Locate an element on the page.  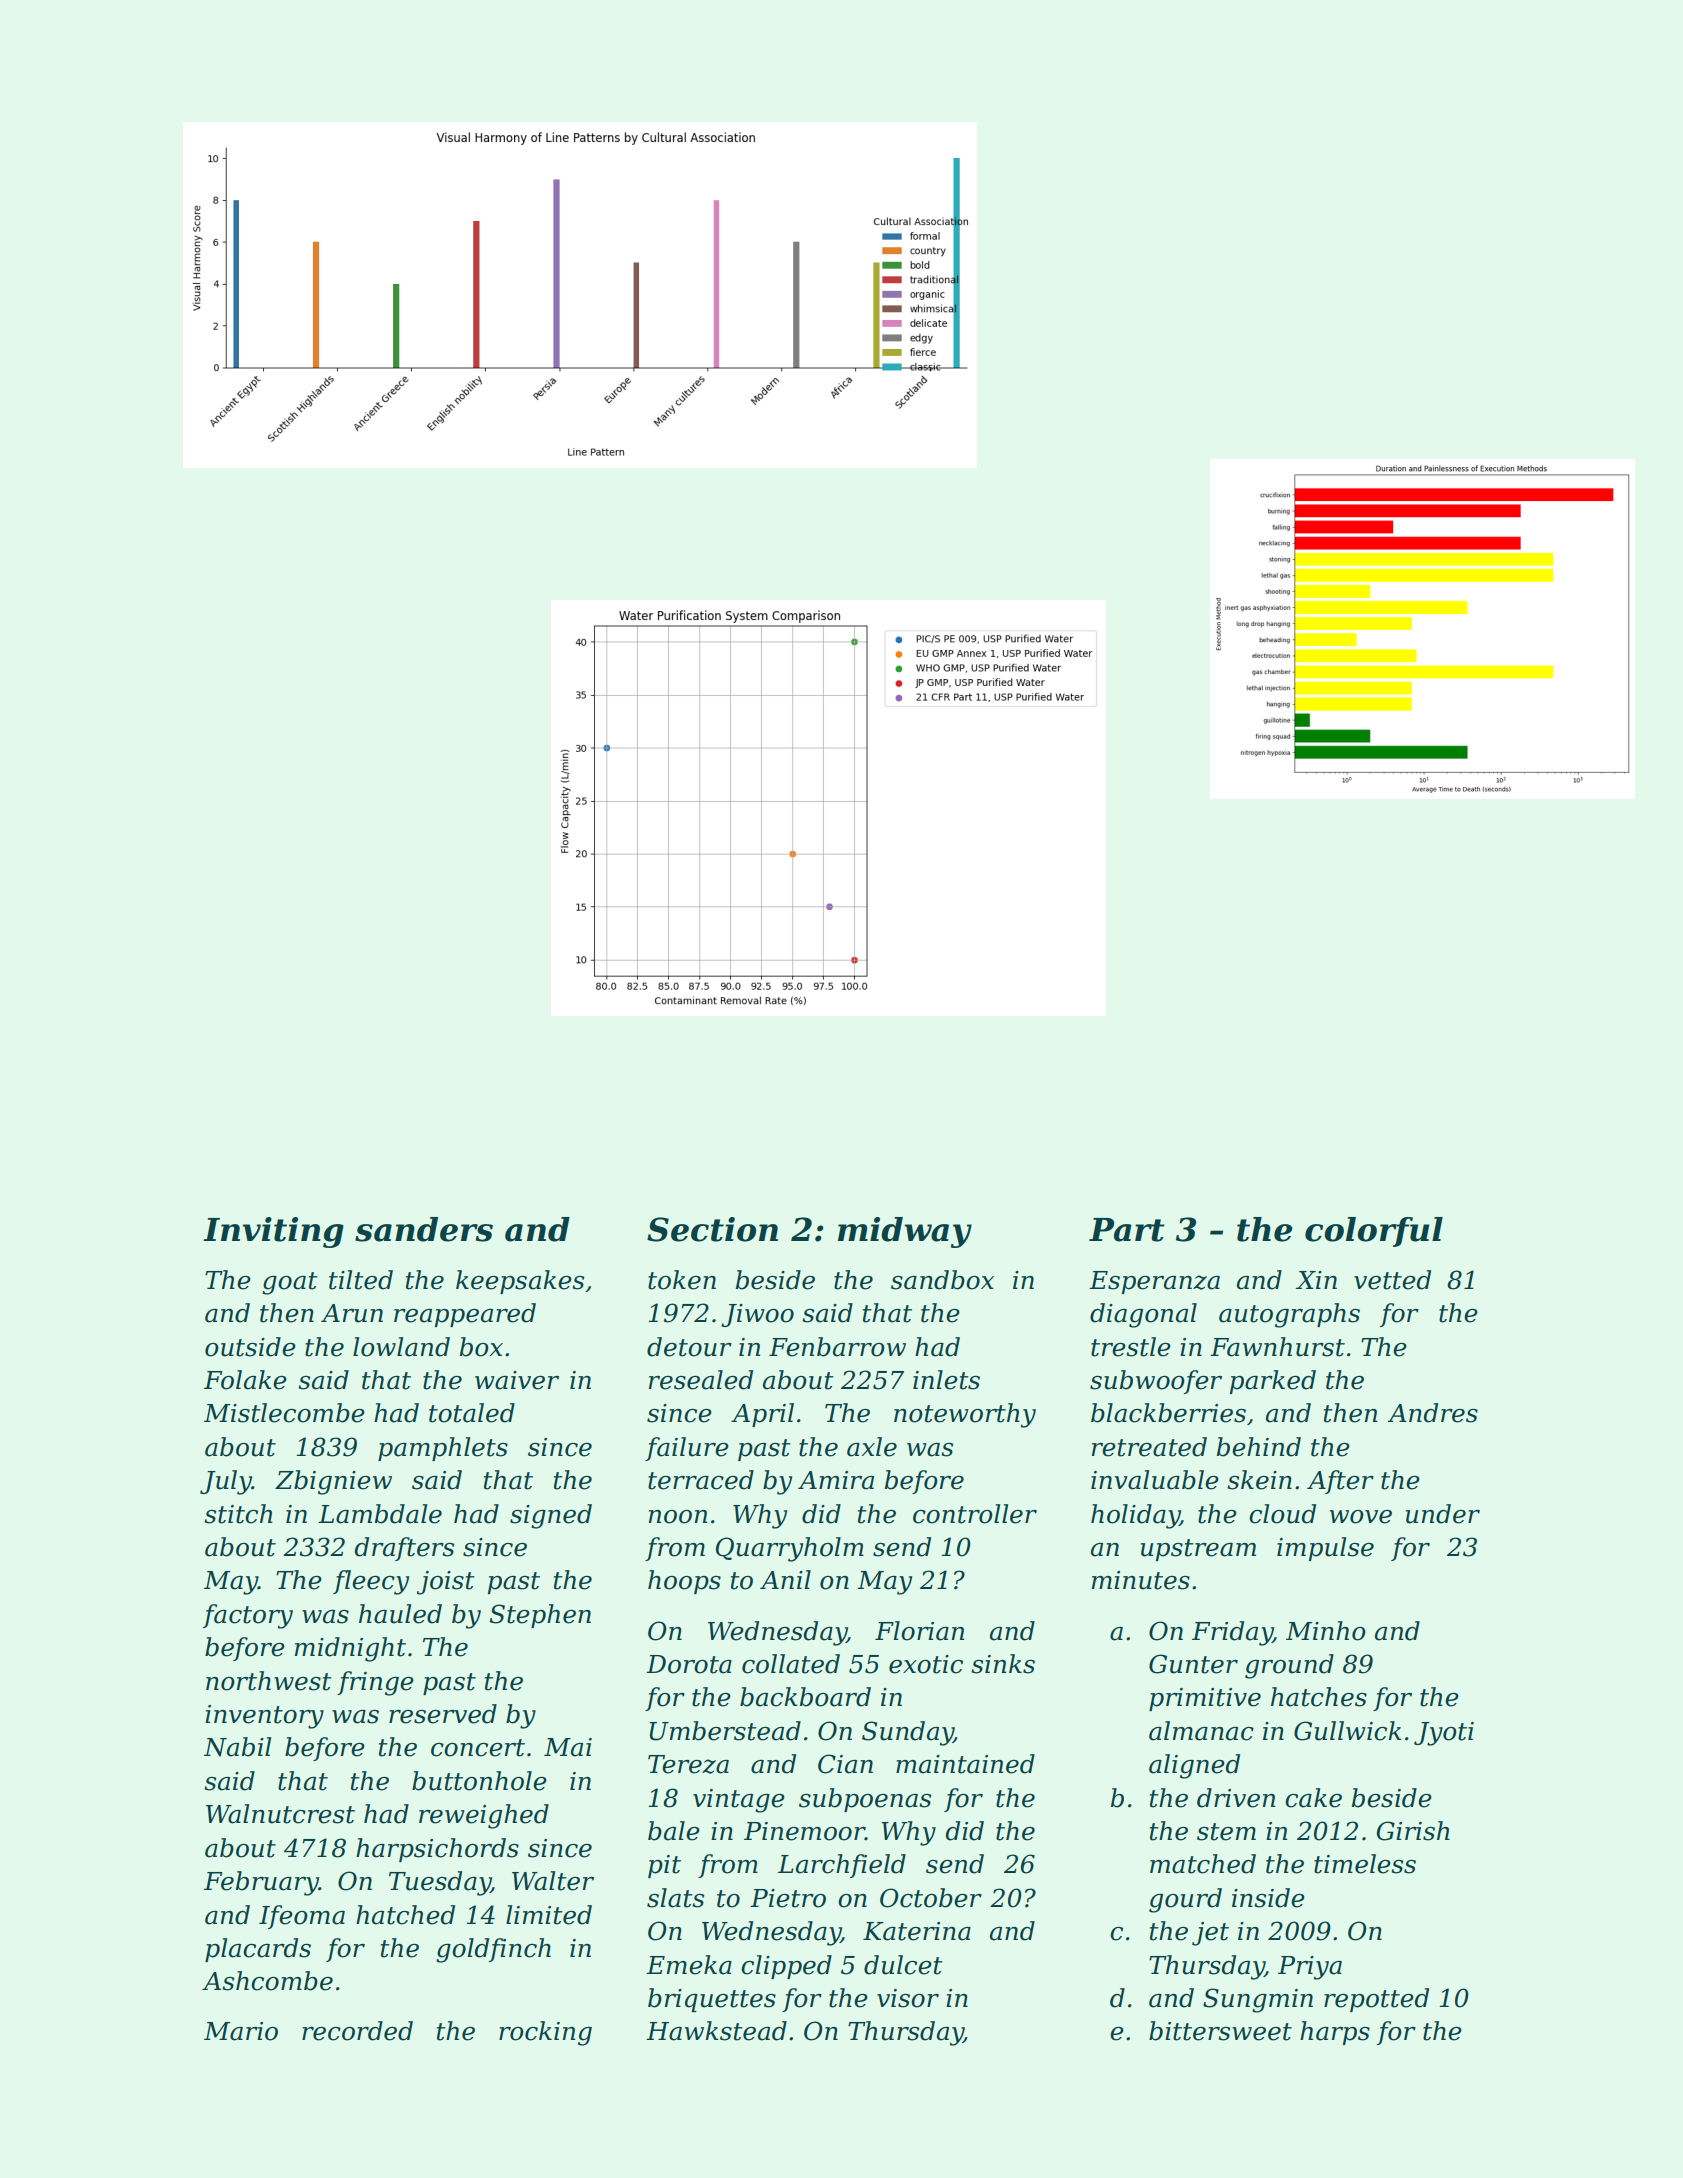
sanders is located at coordinates (424, 1229).
